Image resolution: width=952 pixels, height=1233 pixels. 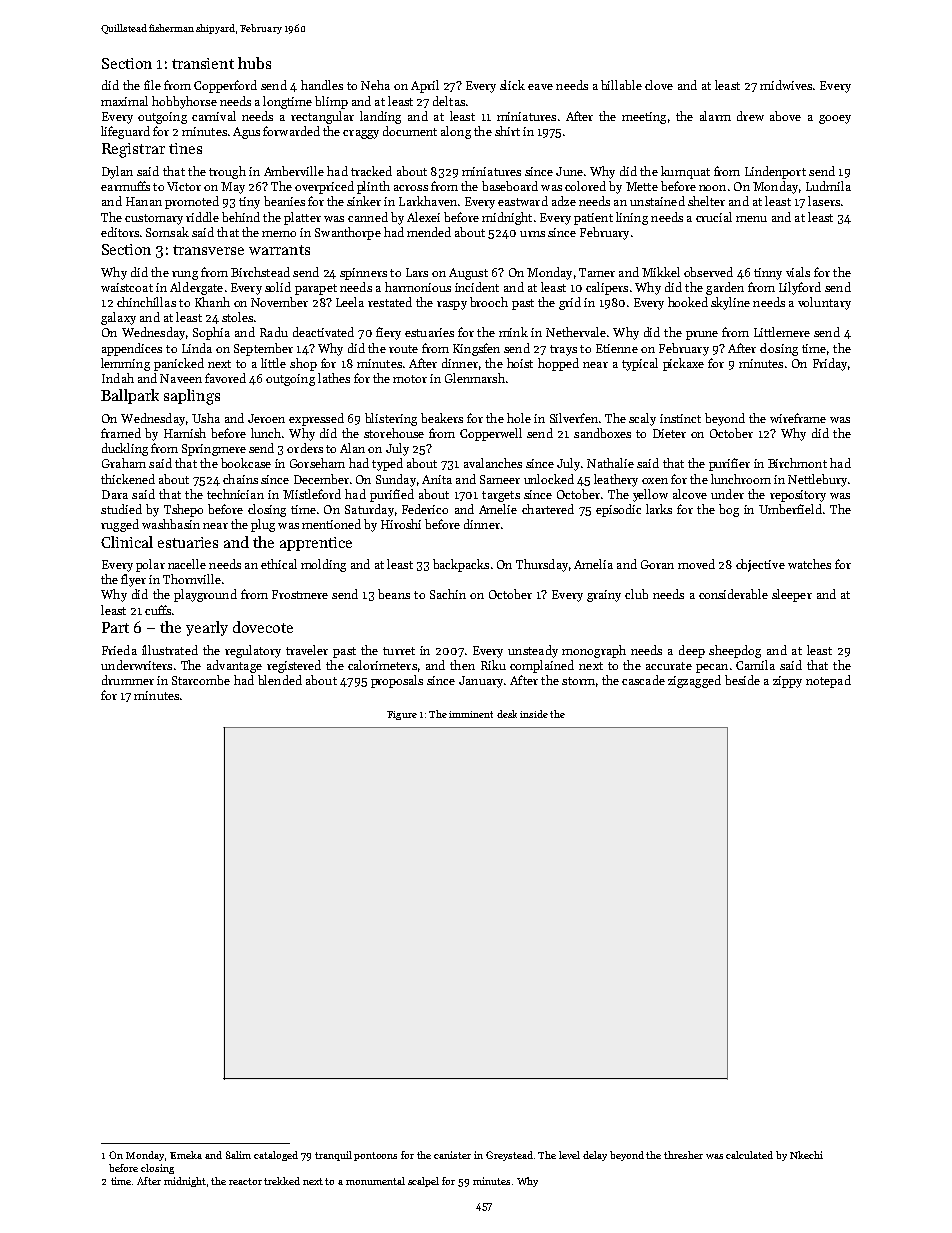 I want to click on transient, so click(x=203, y=63).
